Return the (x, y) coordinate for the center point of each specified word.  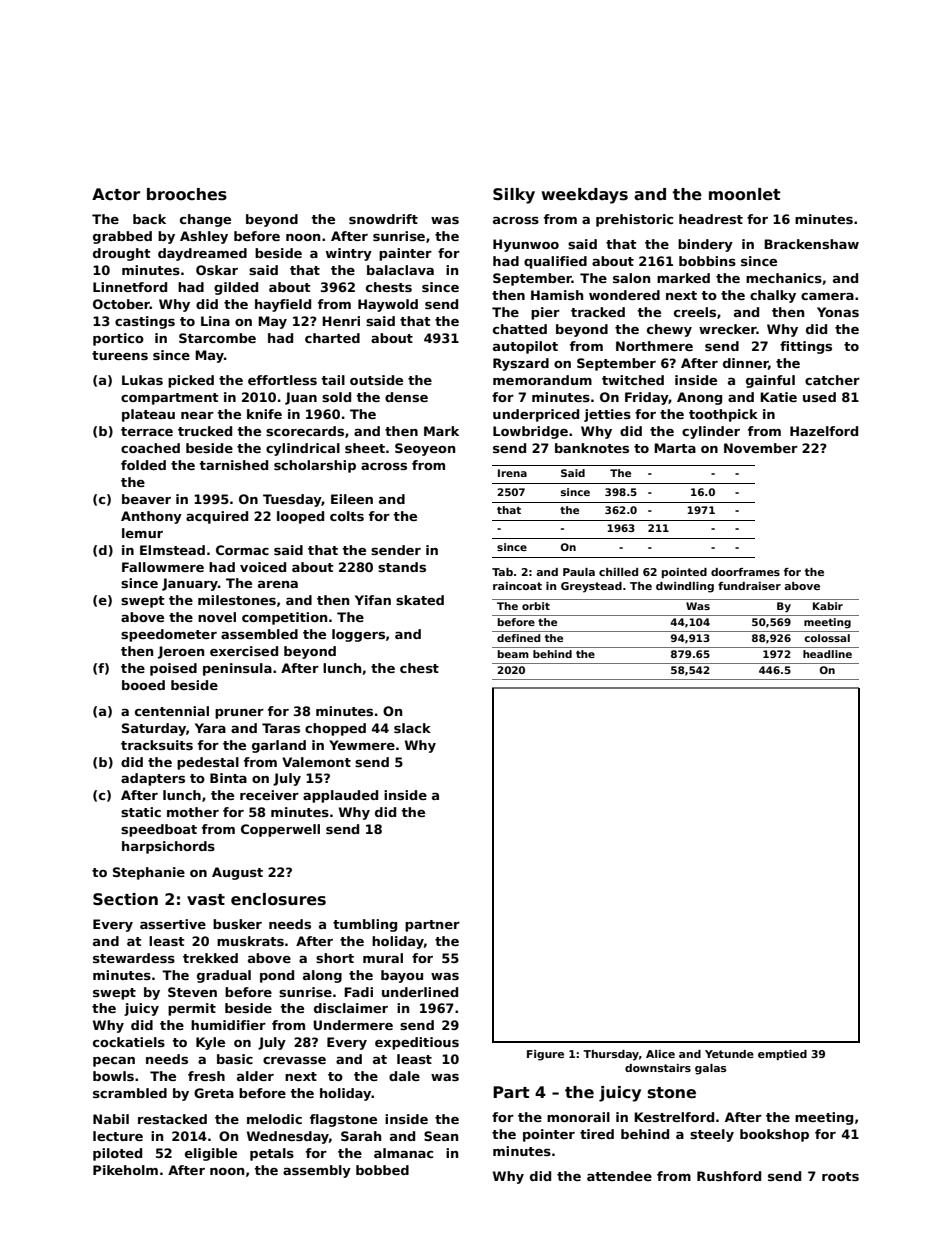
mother (193, 812)
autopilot (525, 347)
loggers (358, 635)
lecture (118, 1136)
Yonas (838, 312)
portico (118, 339)
